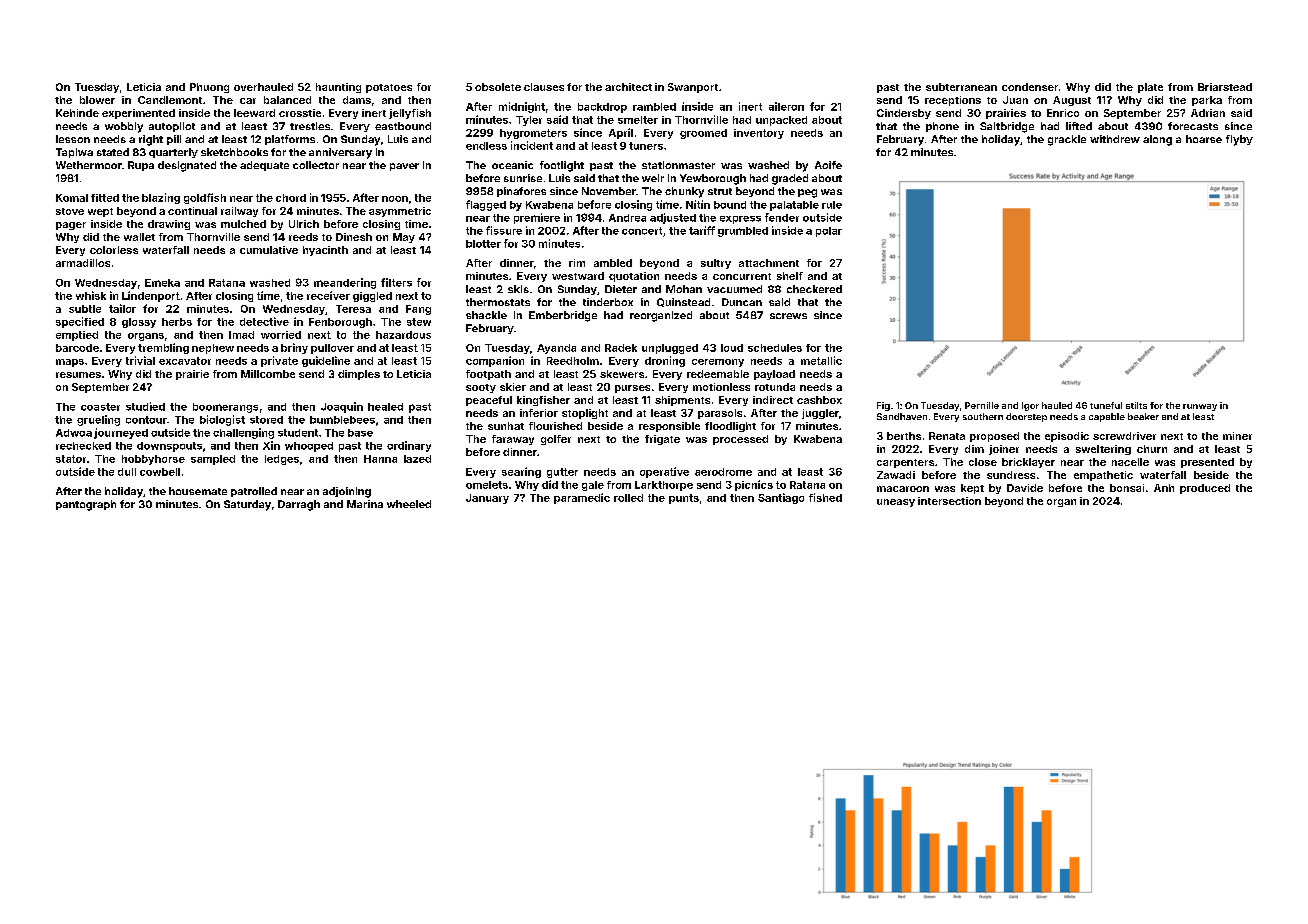  What do you see at coordinates (74, 153) in the page?
I see `Tapiwa` at bounding box center [74, 153].
